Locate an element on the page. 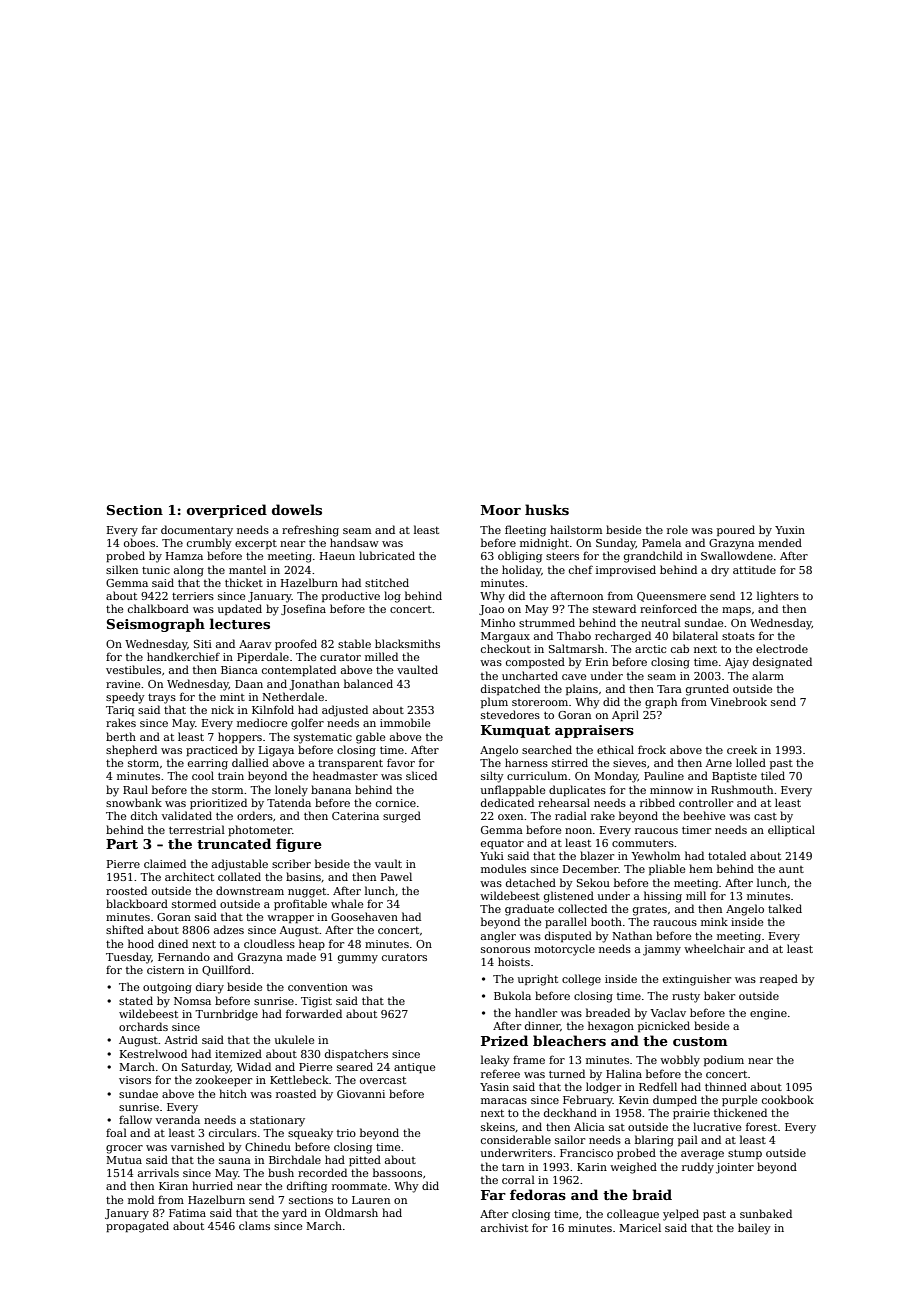 The height and width of the image is (1308, 924). silty is located at coordinates (492, 777).
